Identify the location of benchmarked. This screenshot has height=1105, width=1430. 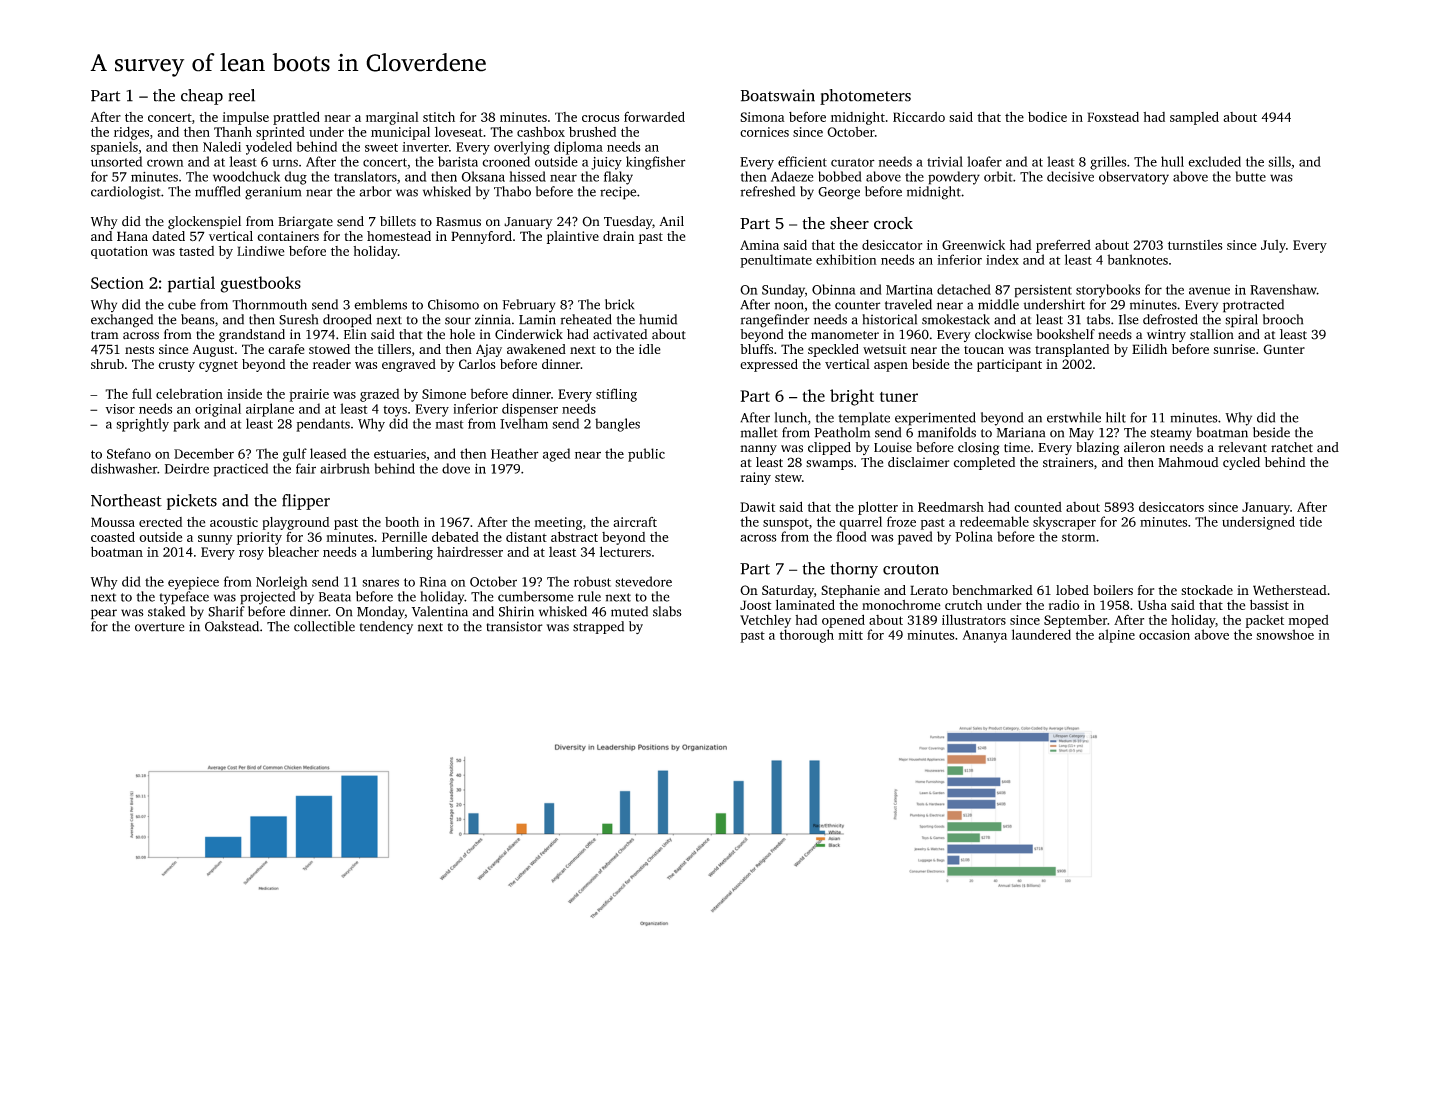
(992, 590).
